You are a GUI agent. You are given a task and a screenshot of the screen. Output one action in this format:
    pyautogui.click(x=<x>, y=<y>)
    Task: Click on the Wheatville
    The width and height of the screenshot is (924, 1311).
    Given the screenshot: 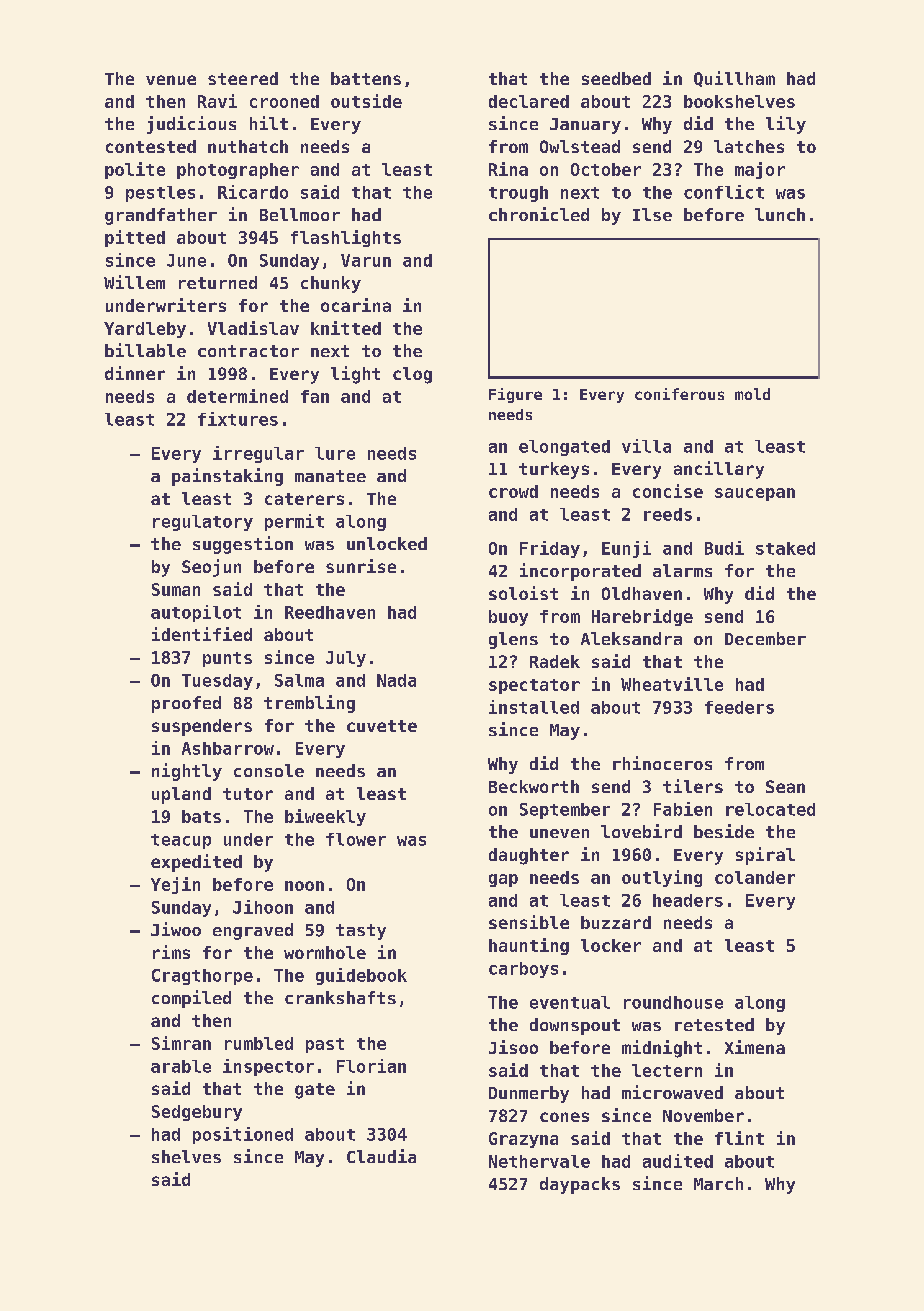 What is the action you would take?
    pyautogui.click(x=672, y=684)
